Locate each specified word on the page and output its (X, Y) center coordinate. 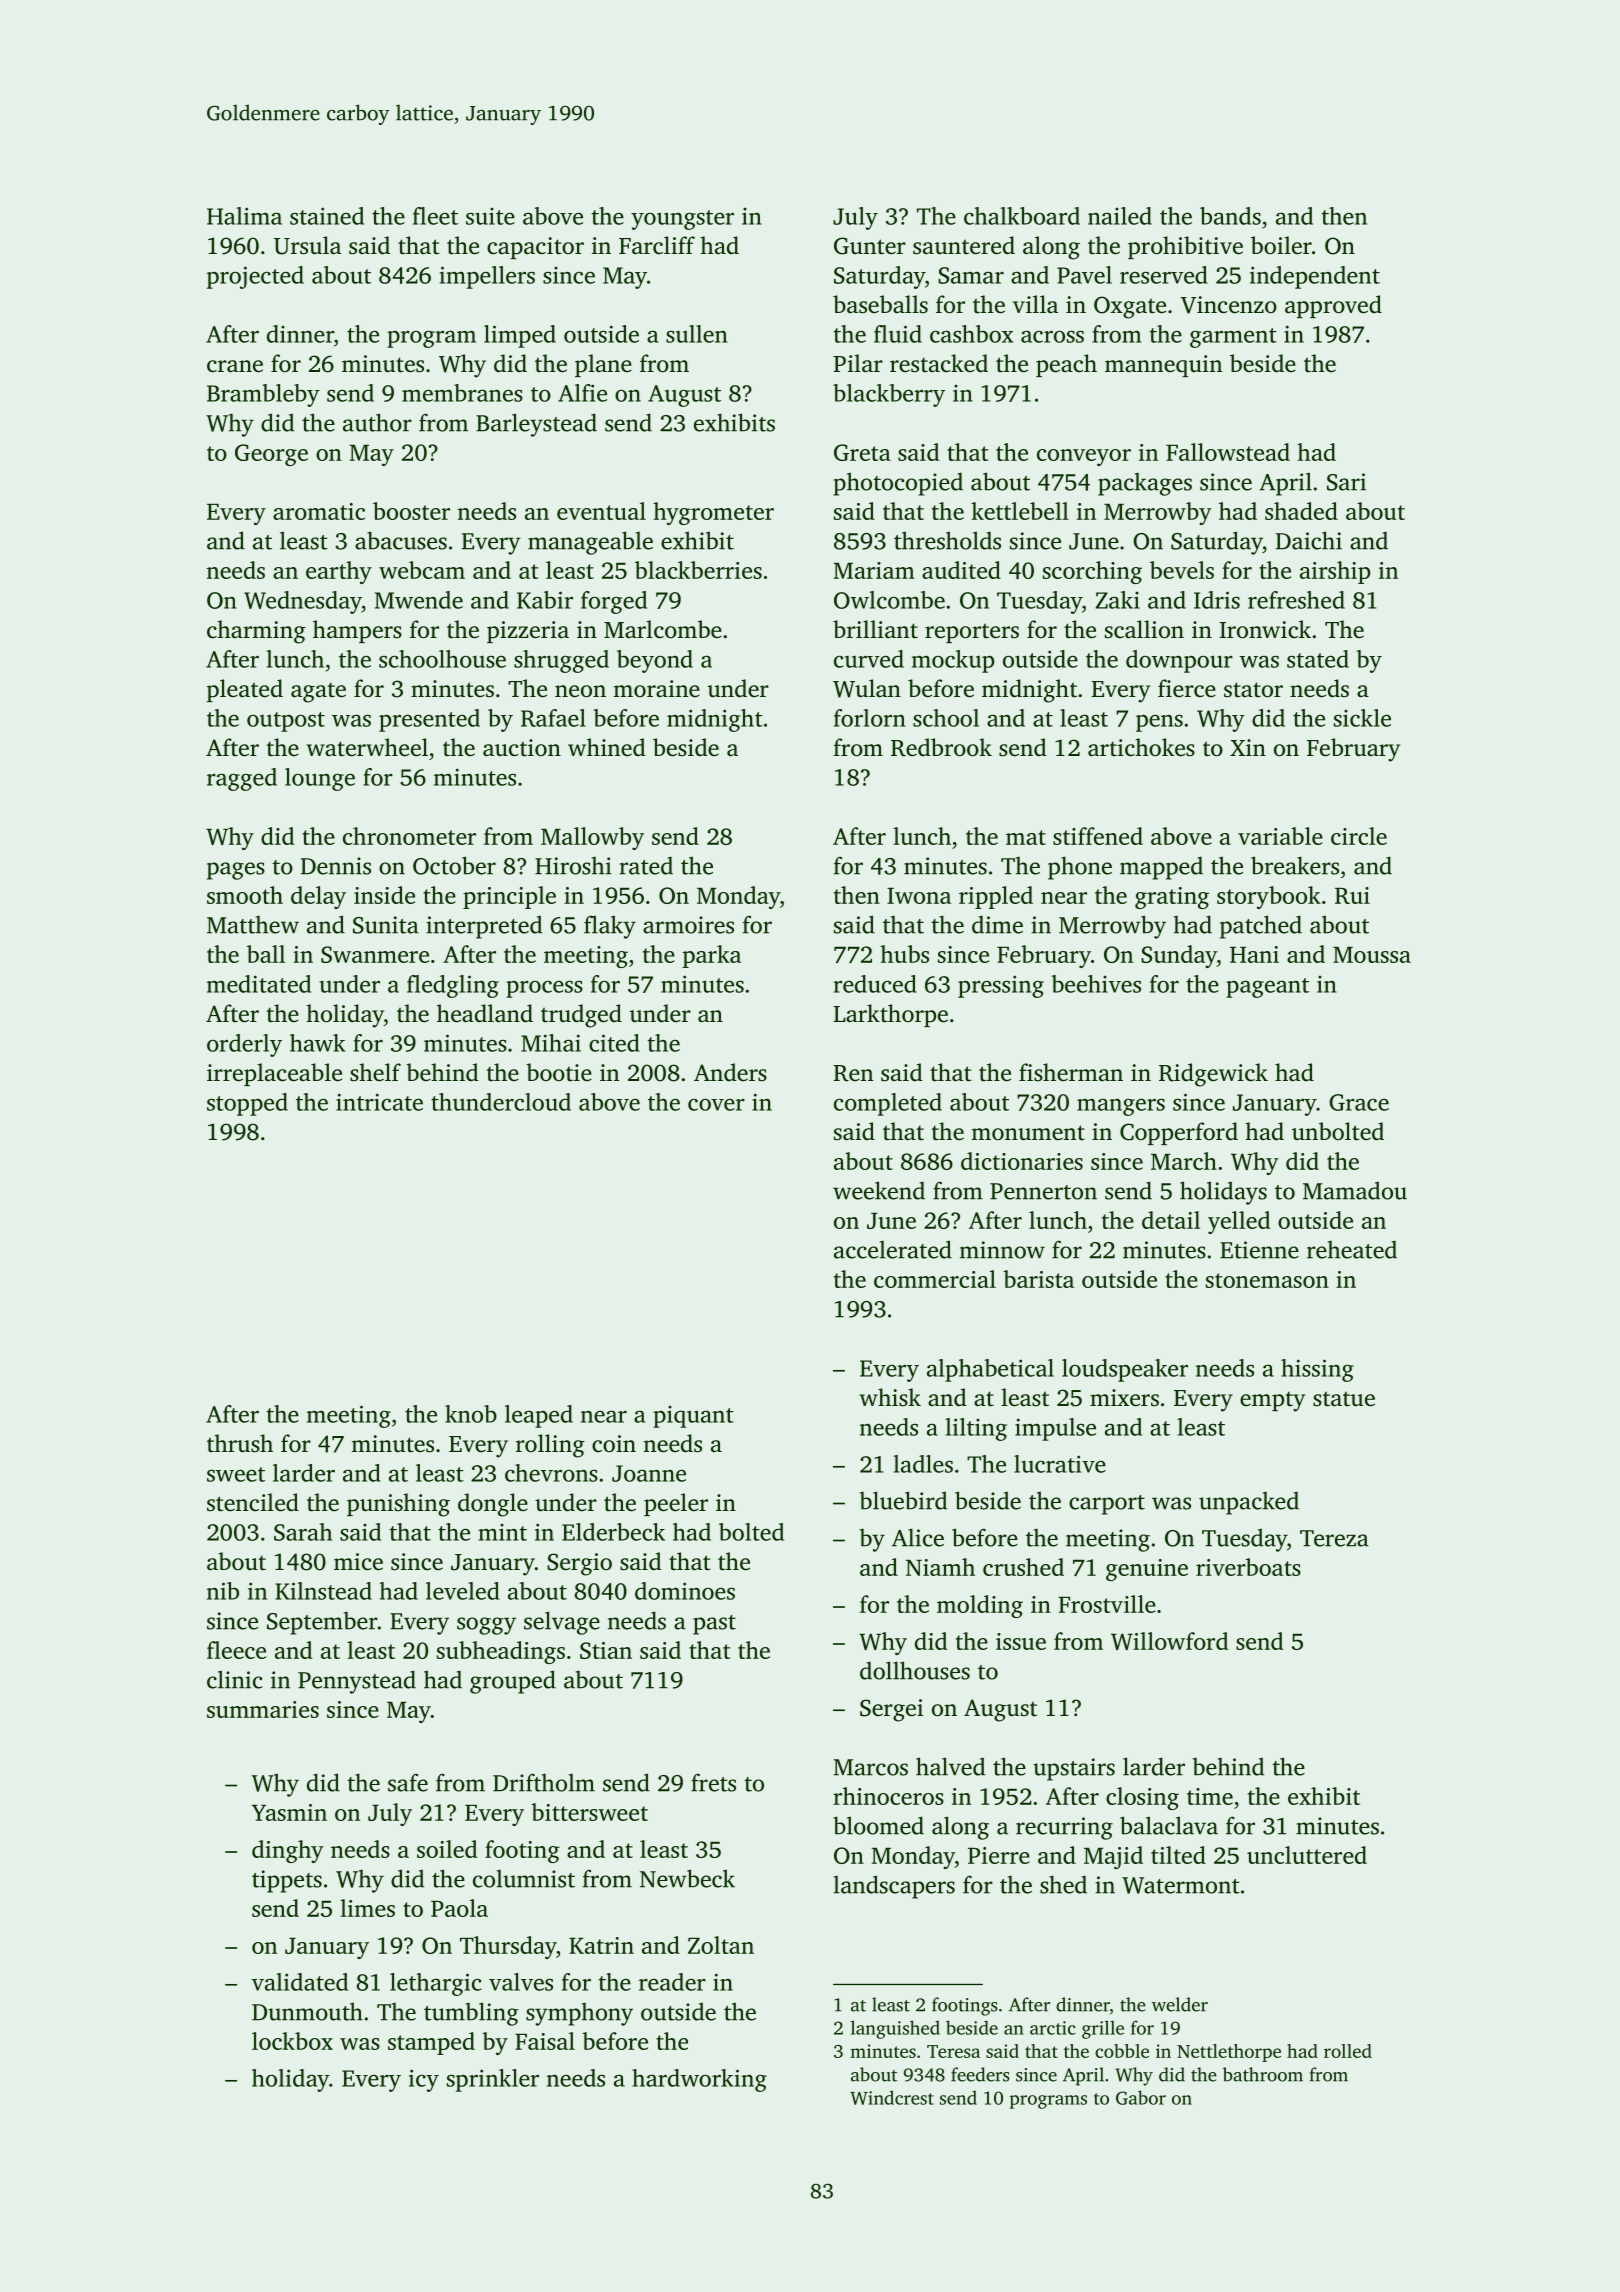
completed (888, 1104)
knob (471, 1414)
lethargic (435, 1984)
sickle (1362, 718)
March (1184, 1161)
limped (520, 336)
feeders (980, 2074)
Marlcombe (663, 629)
